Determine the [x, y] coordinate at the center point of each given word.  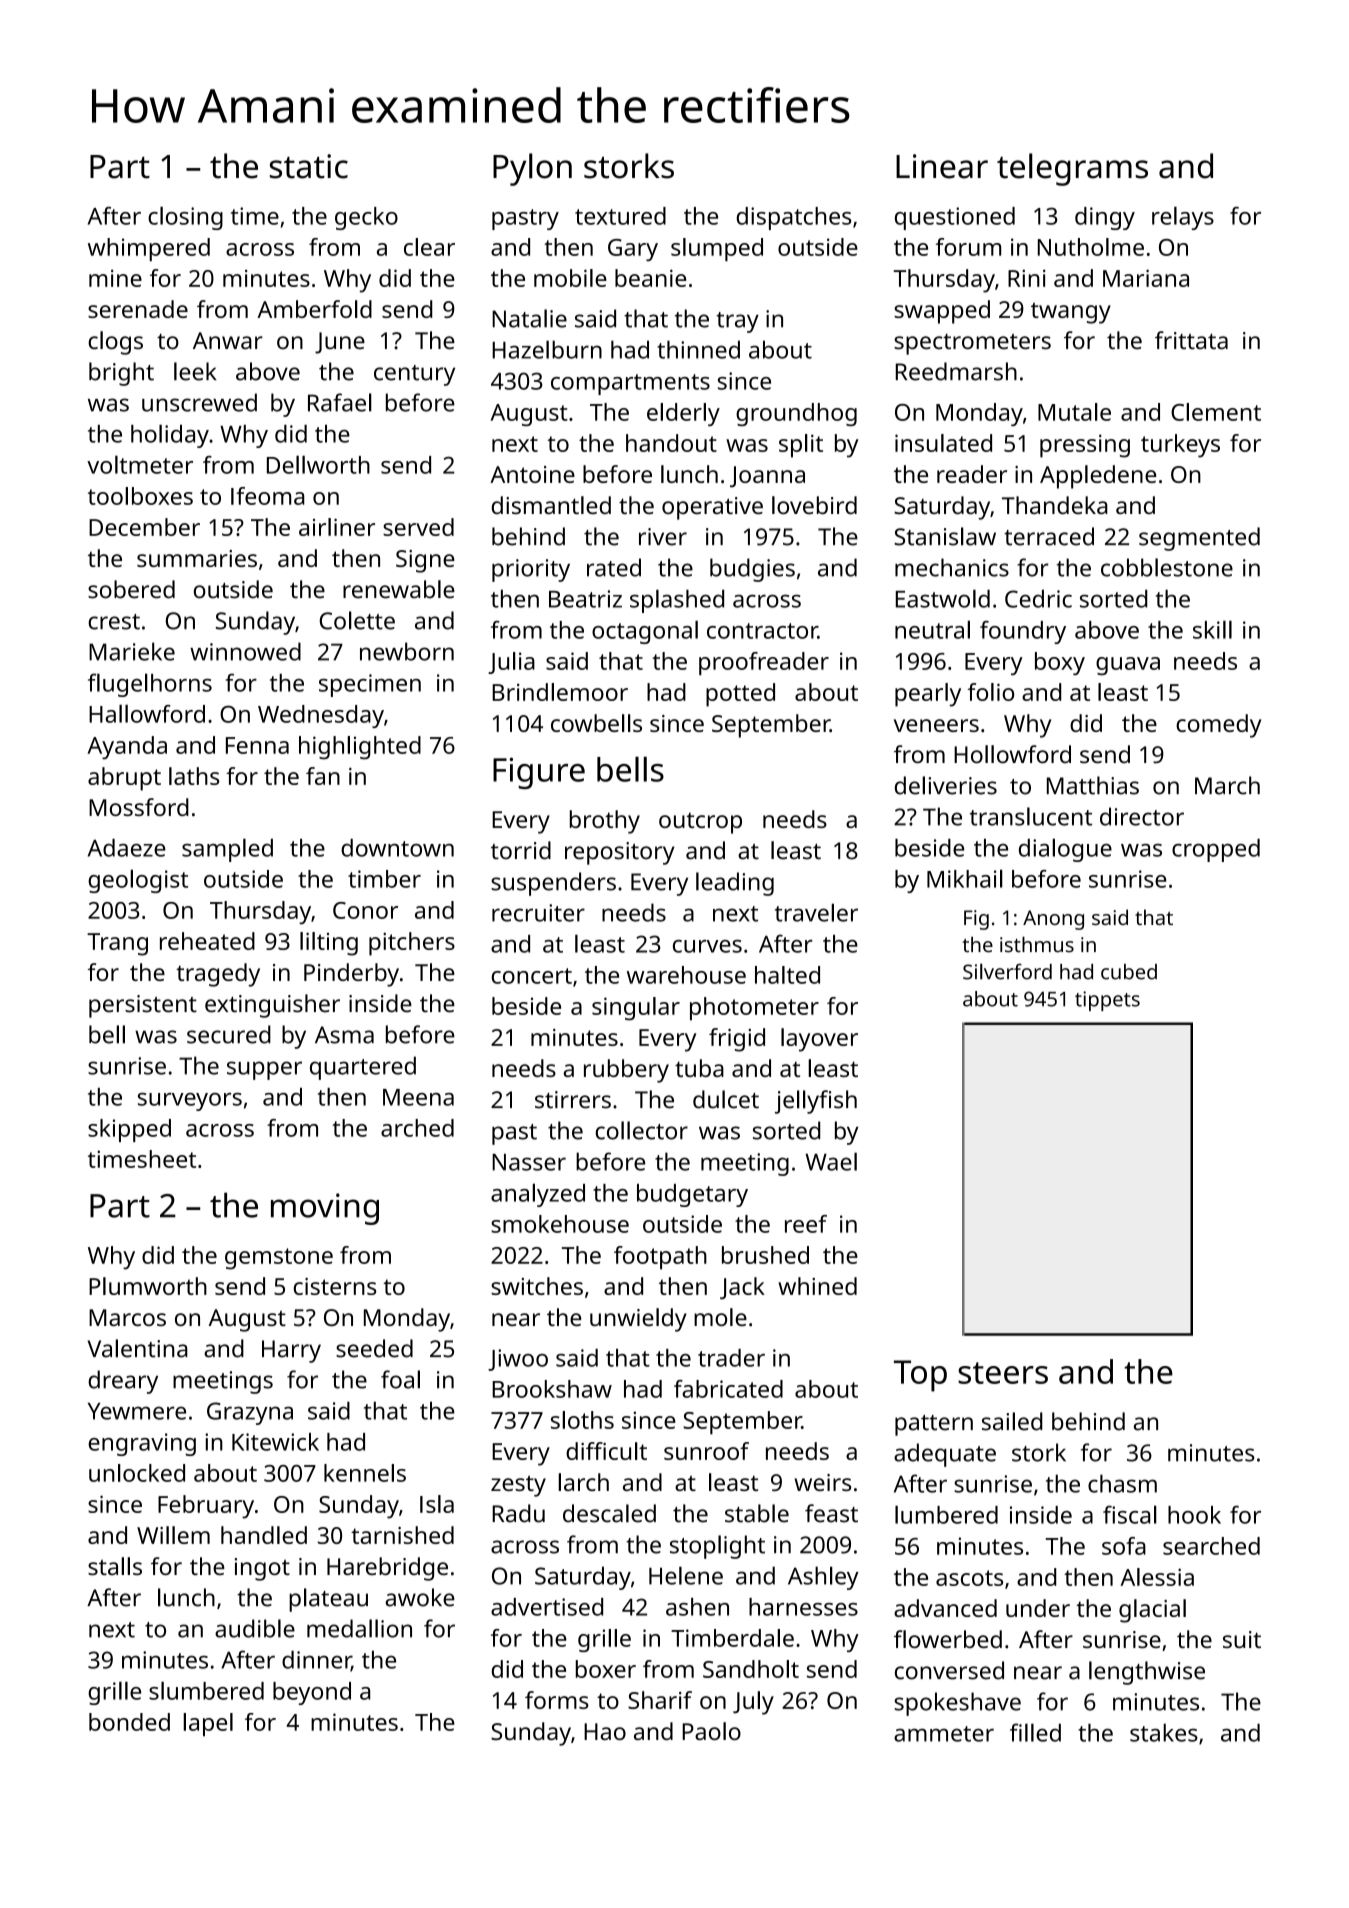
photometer [754, 1009]
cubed [1129, 972]
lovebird [814, 505]
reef [806, 1224]
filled [1035, 1732]
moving [325, 1209]
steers [1003, 1373]
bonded [129, 1722]
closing [185, 218]
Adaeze [127, 848]
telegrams [1072, 169]
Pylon [532, 169]
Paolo [711, 1731]
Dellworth [318, 464]
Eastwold [943, 598]
